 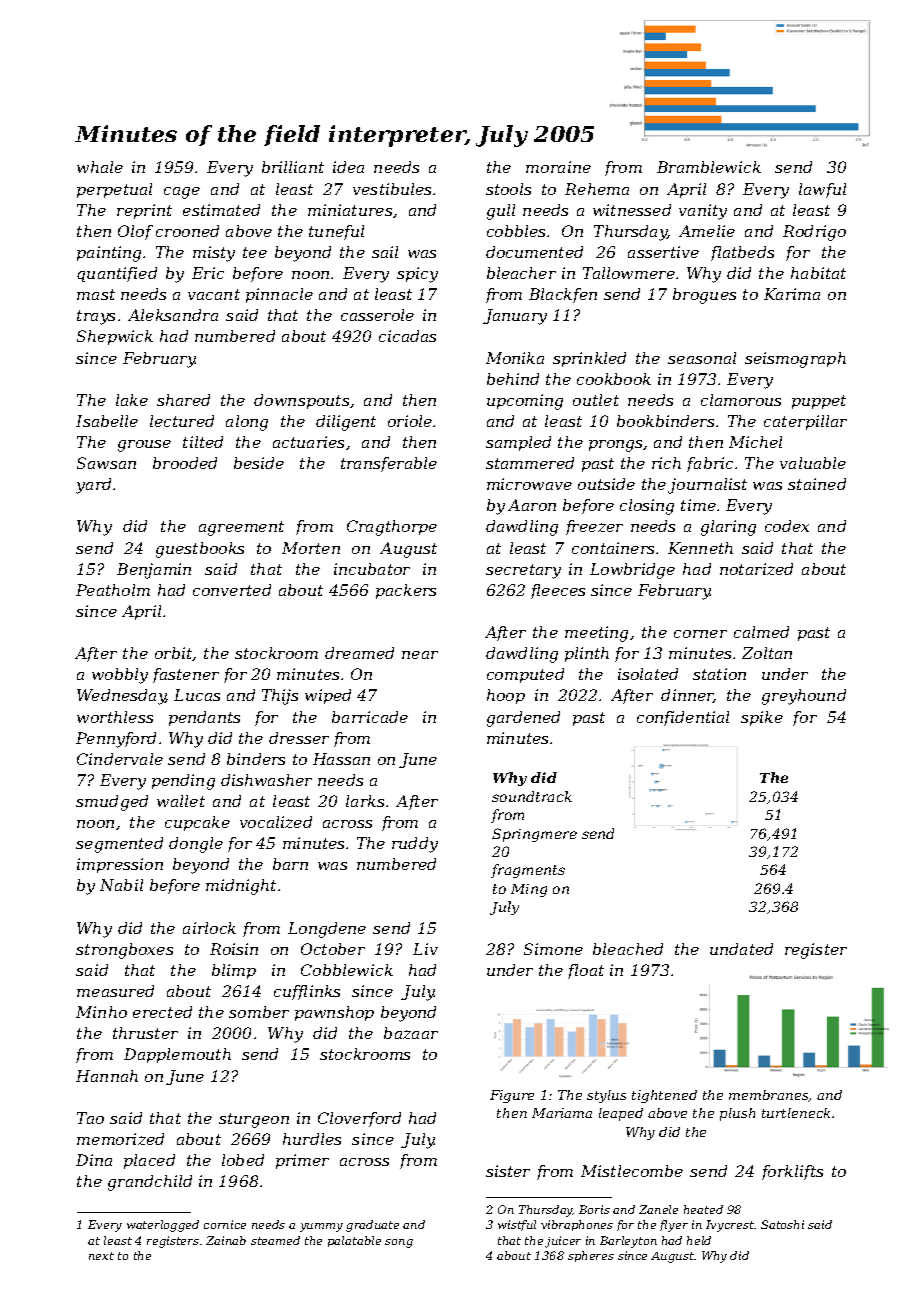 I want to click on membranes, so click(x=769, y=1096).
